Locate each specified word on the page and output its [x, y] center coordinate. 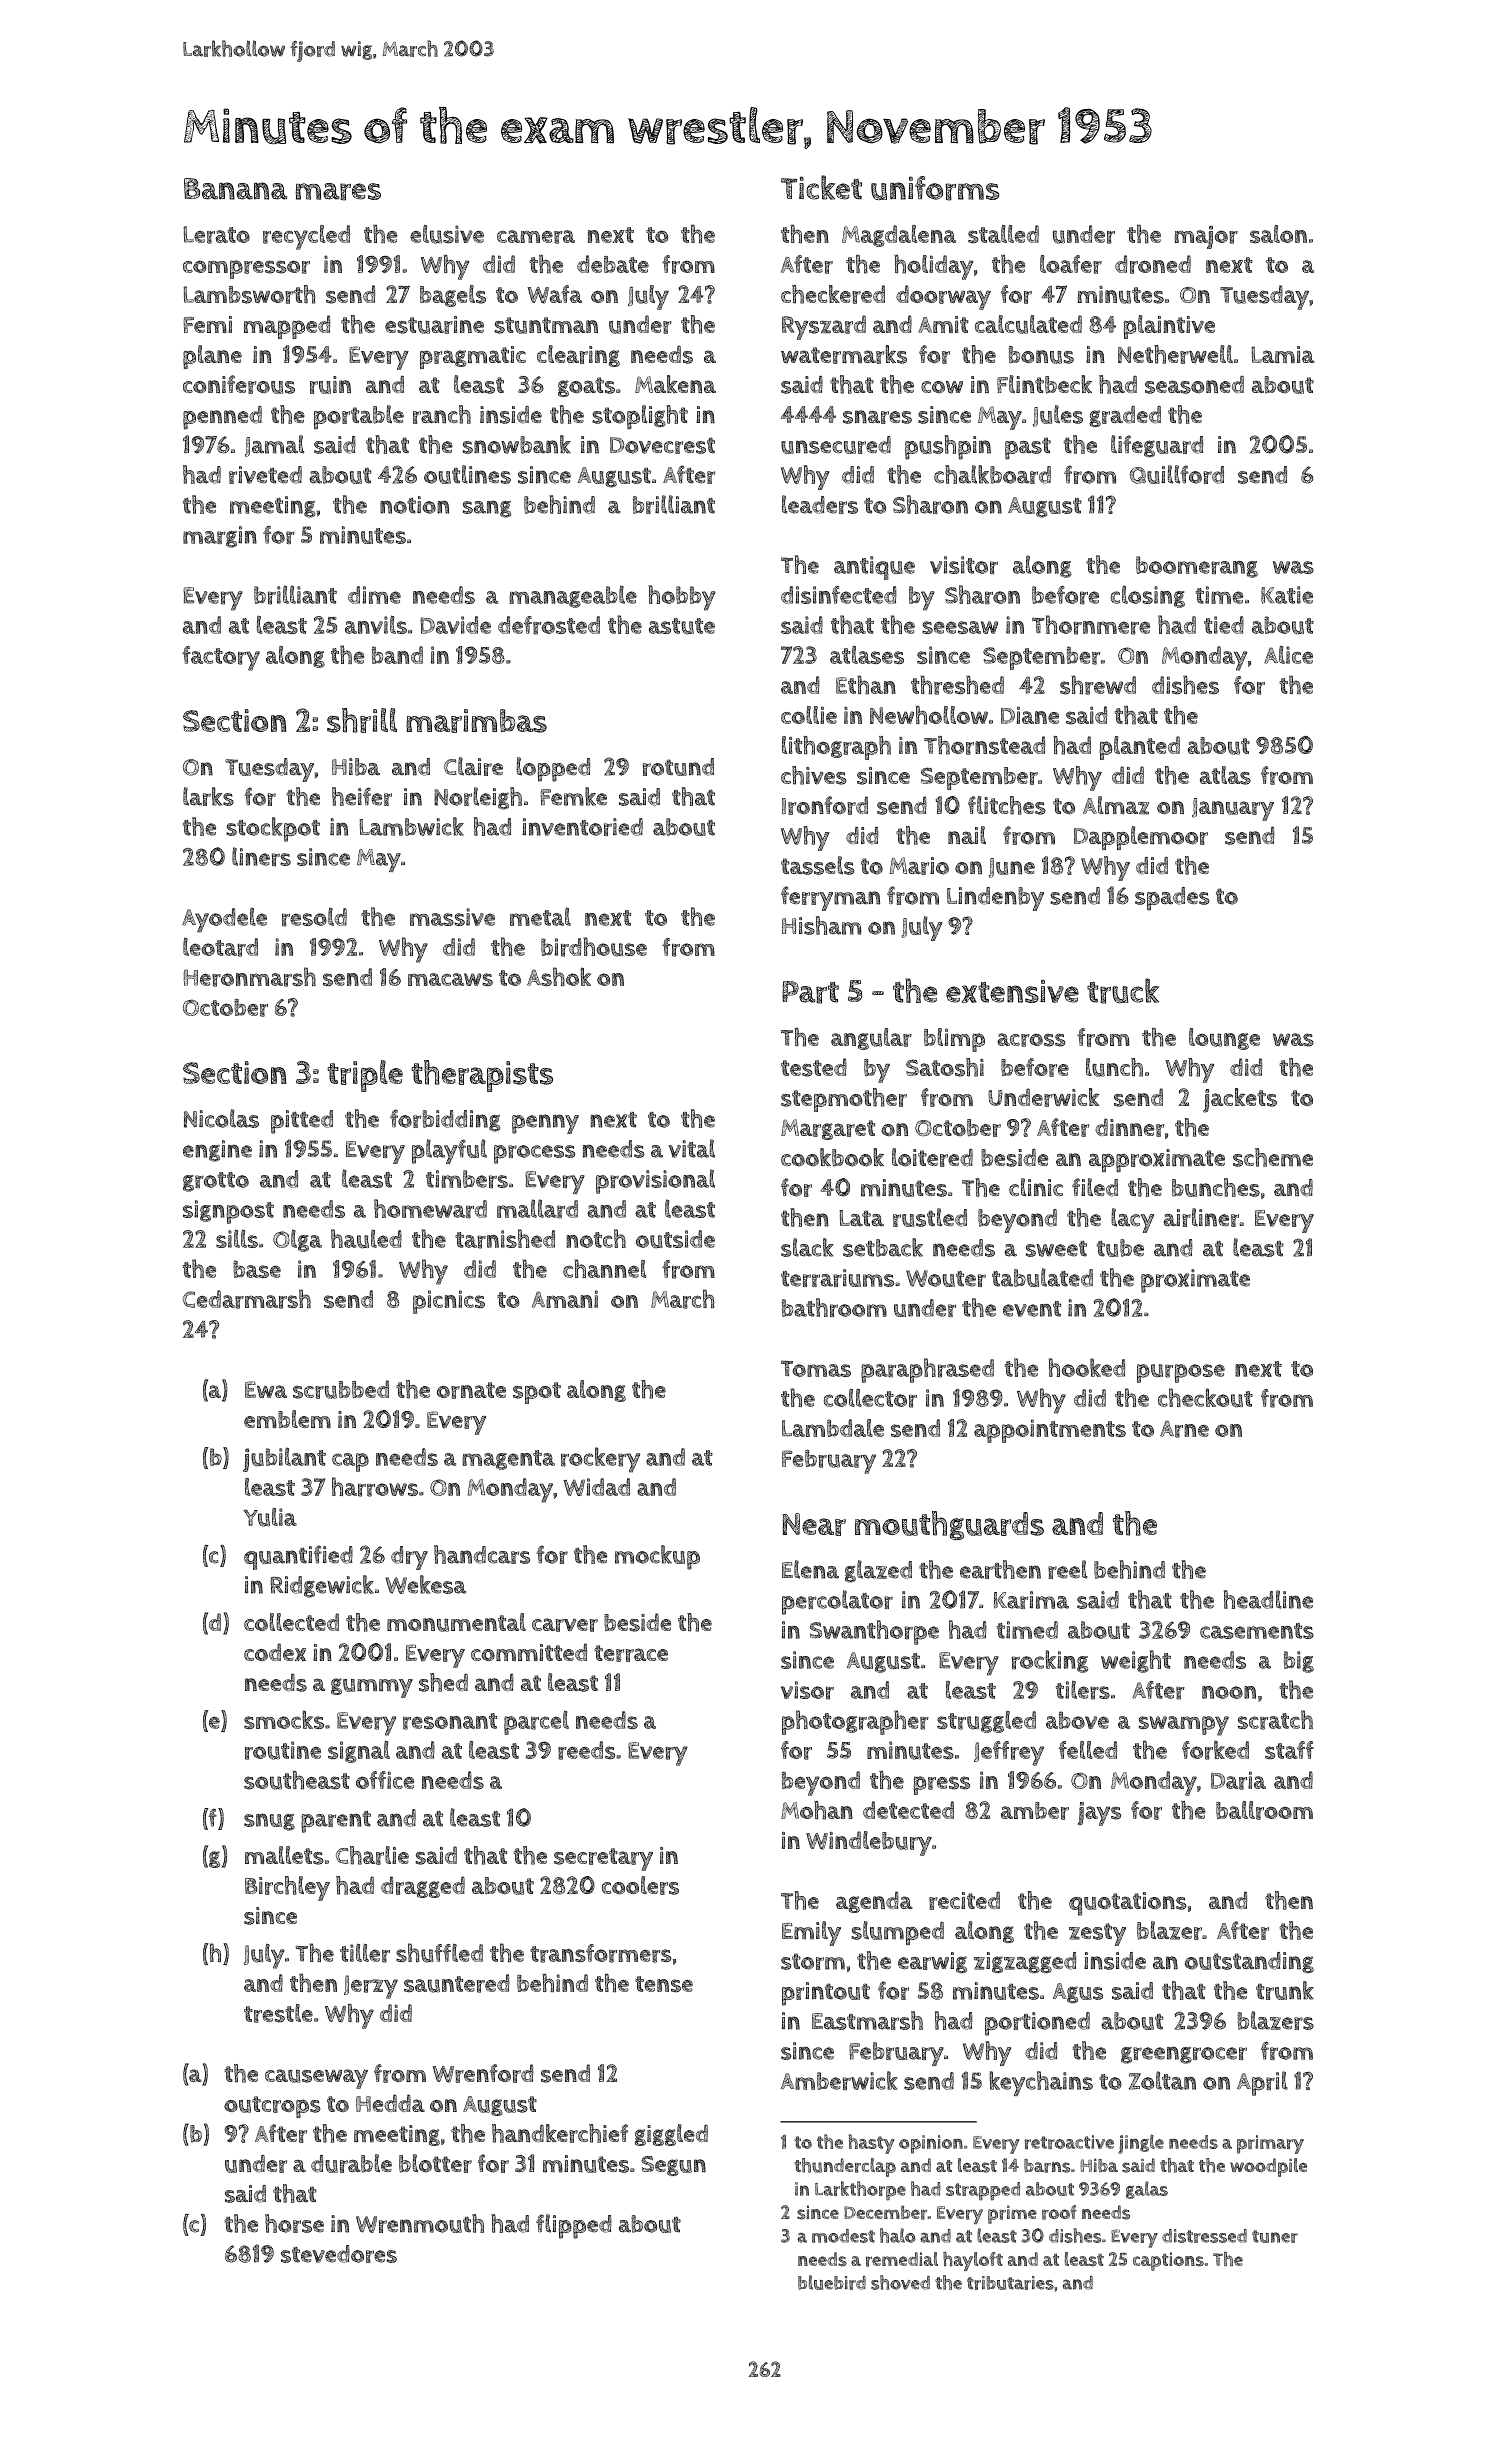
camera [536, 237]
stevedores [339, 2254]
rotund [678, 767]
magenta [508, 1460]
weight [1136, 1661]
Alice [1288, 654]
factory [221, 658]
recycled [306, 237]
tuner [1275, 2236]
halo [898, 2235]
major [1206, 237]
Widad [596, 1487]
